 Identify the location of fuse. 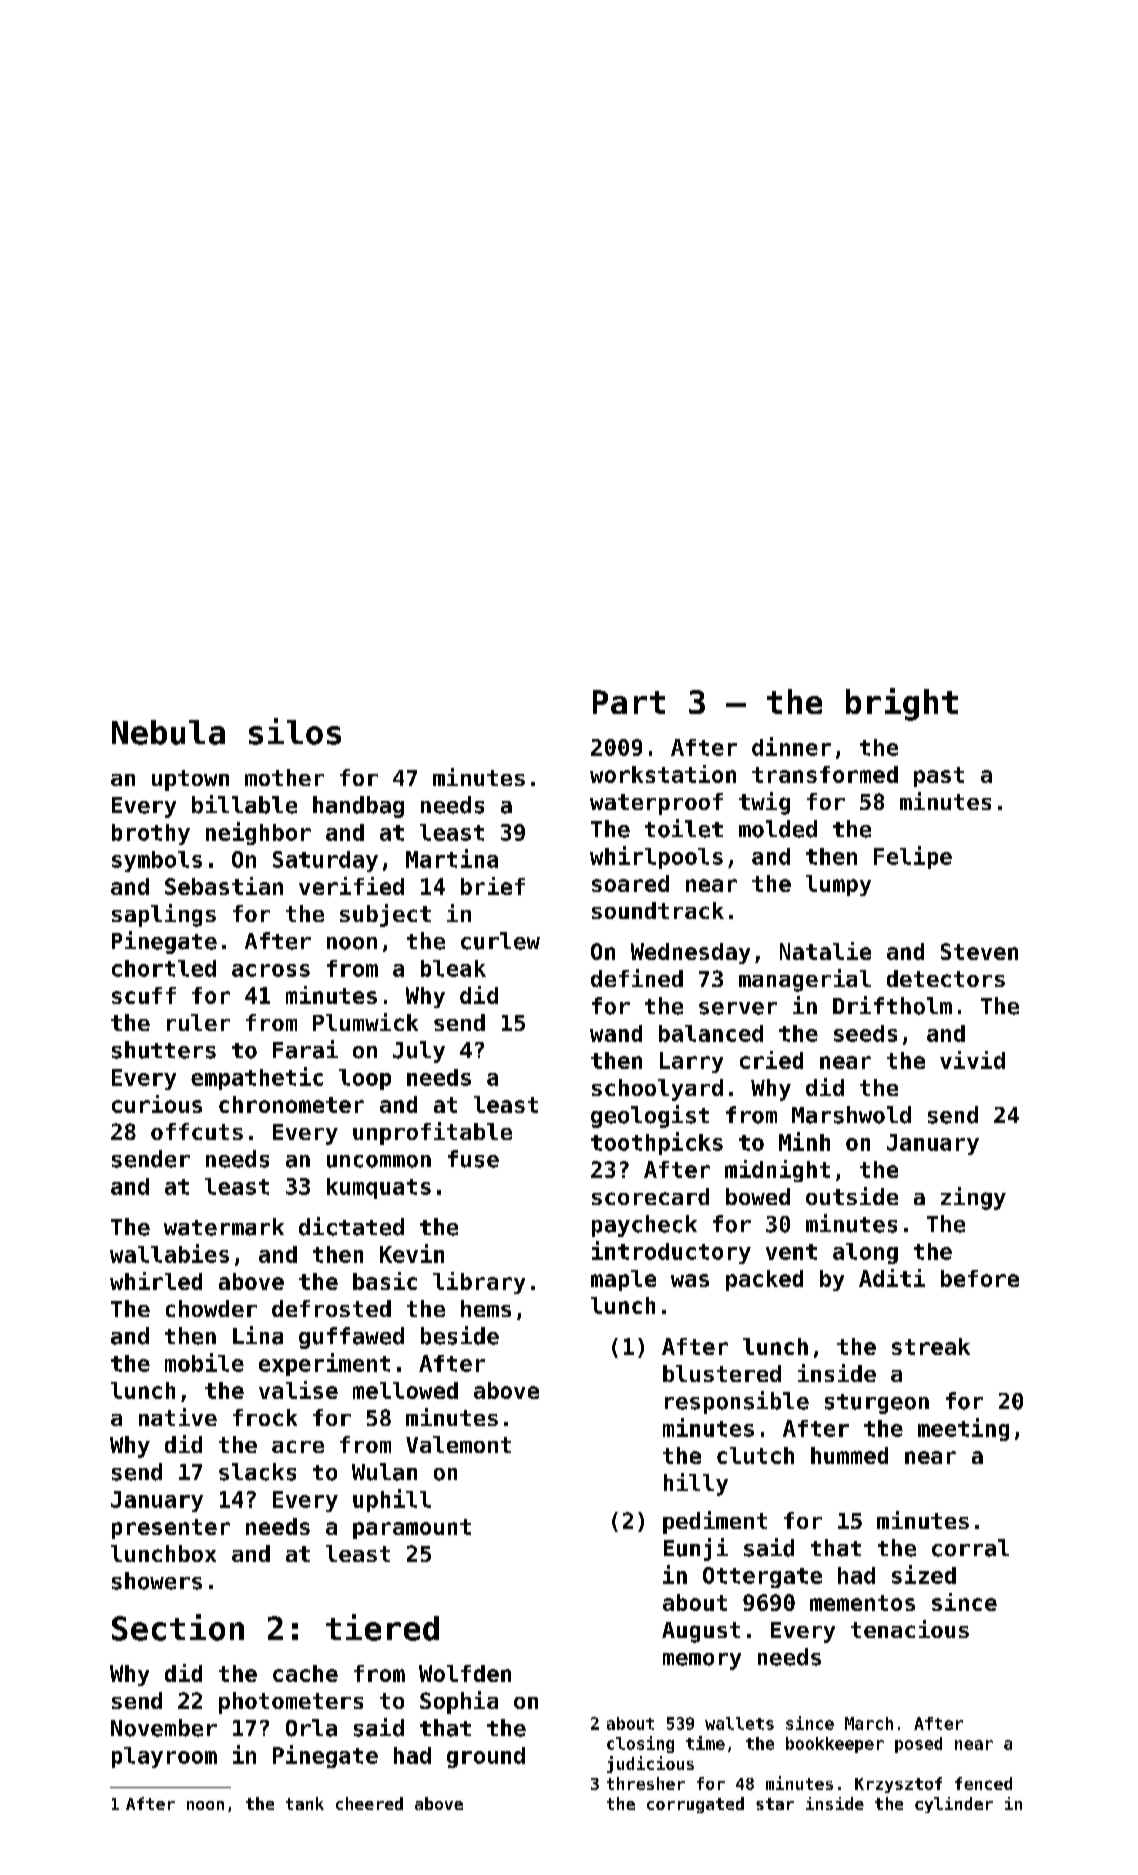
(473, 1159).
